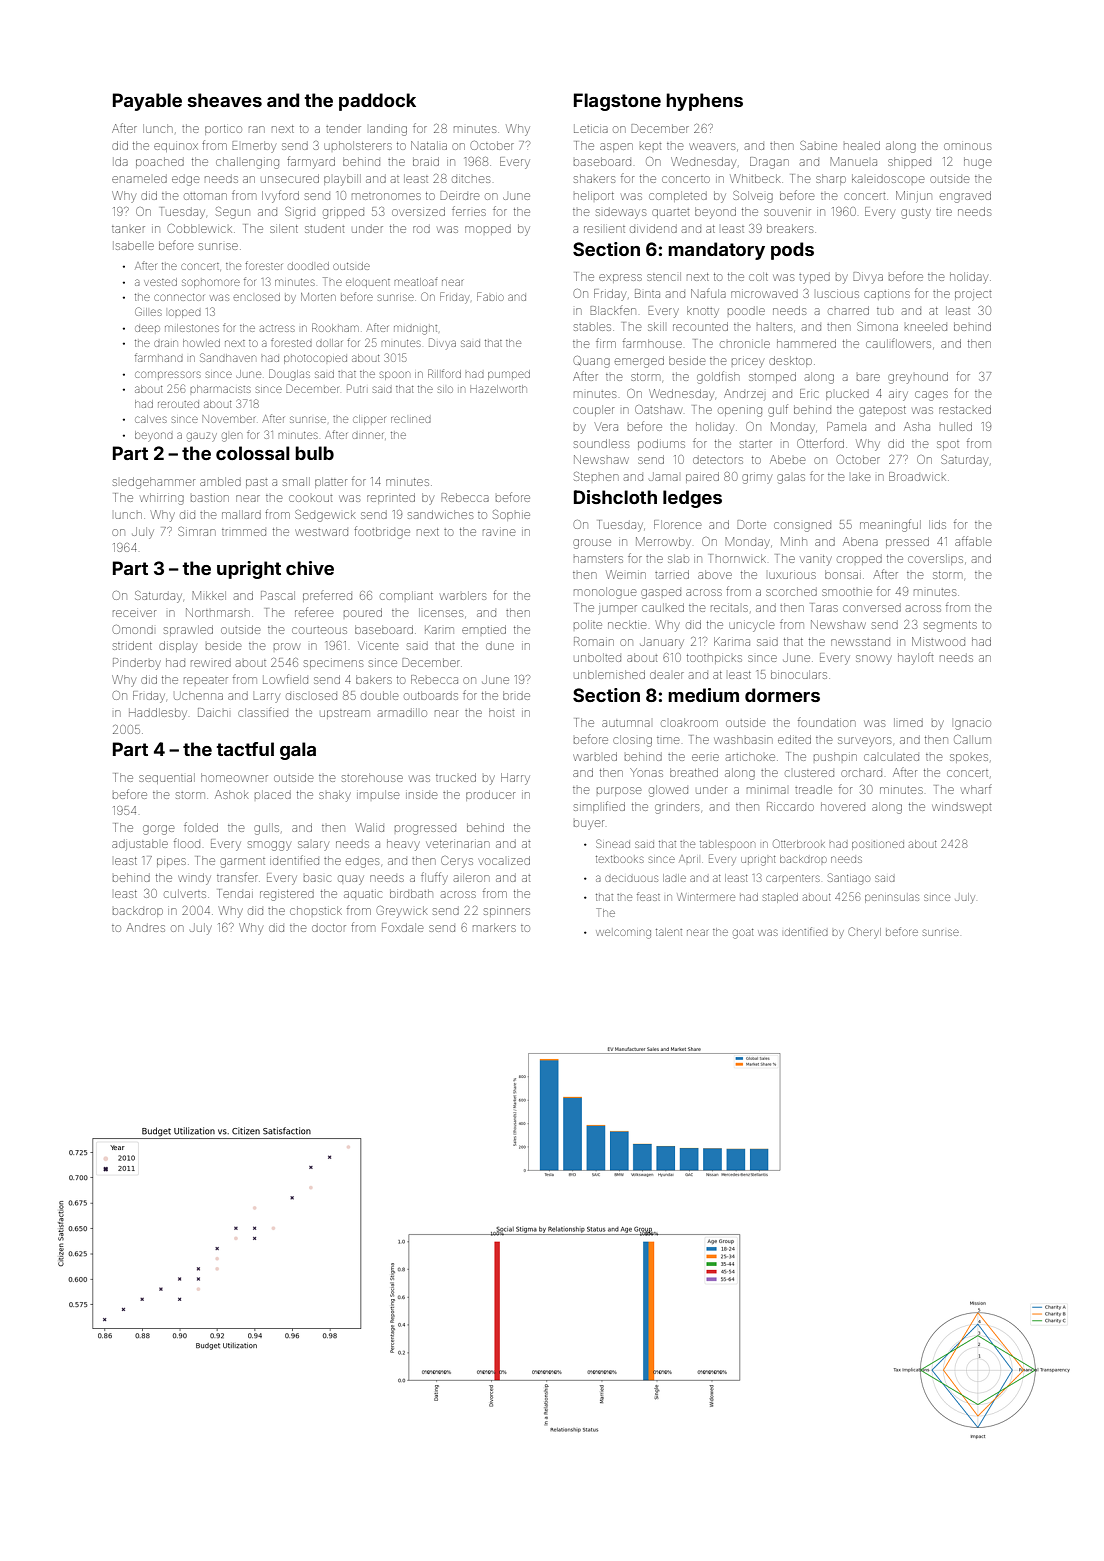 The height and width of the image is (1561, 1104). What do you see at coordinates (861, 772) in the image?
I see `orchard` at bounding box center [861, 772].
